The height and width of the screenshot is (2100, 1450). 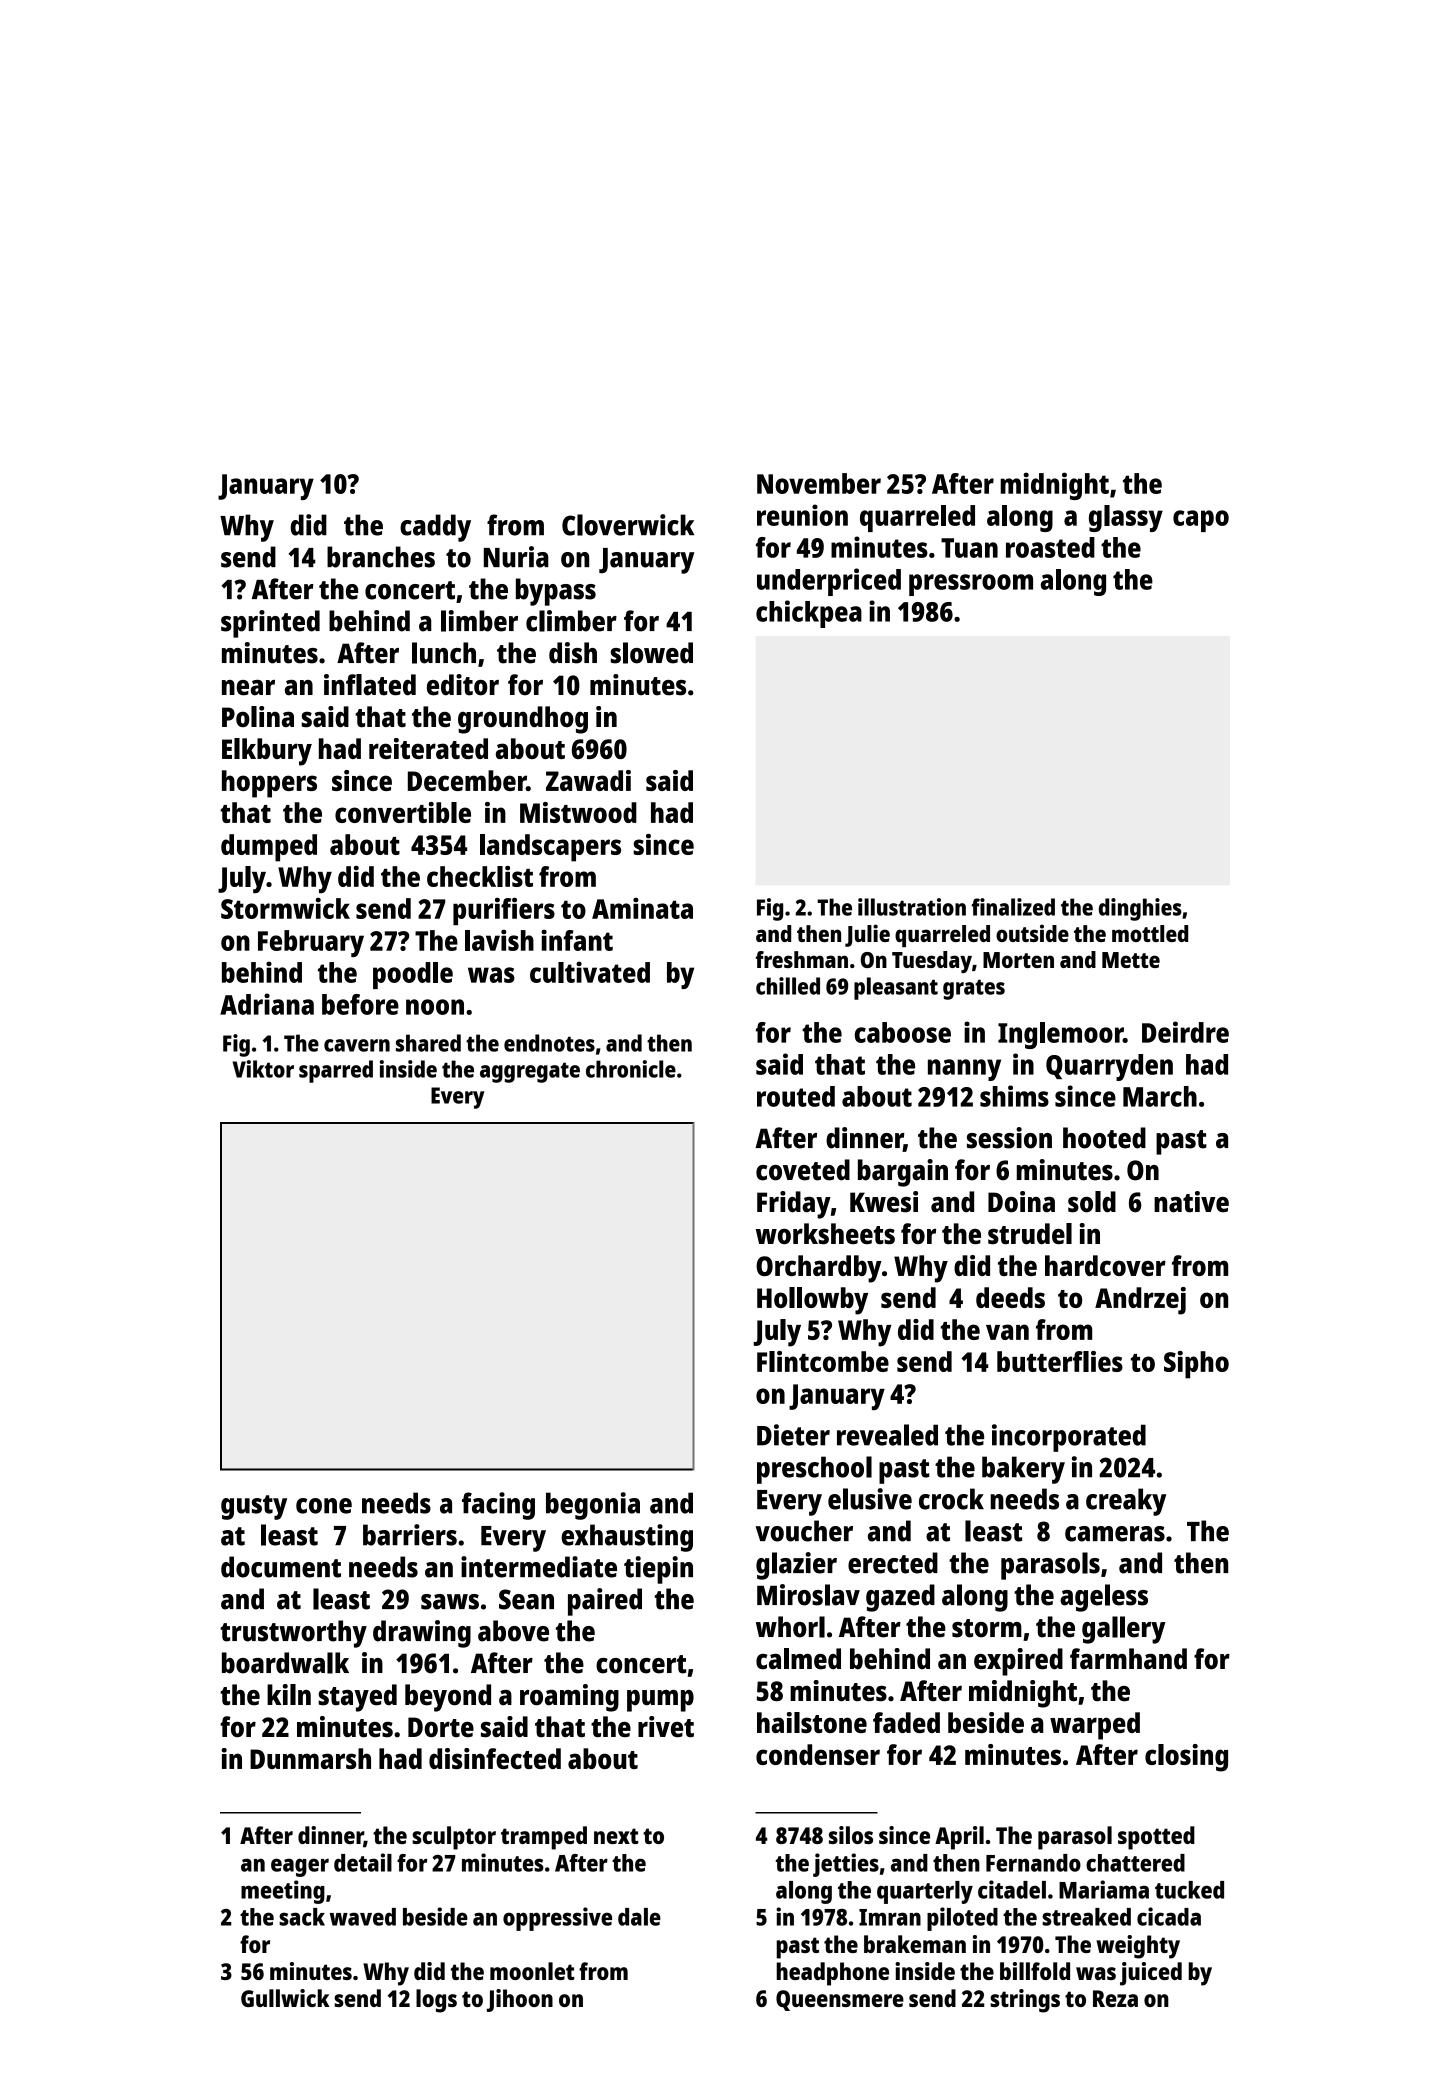 I want to click on dale, so click(x=639, y=1917).
